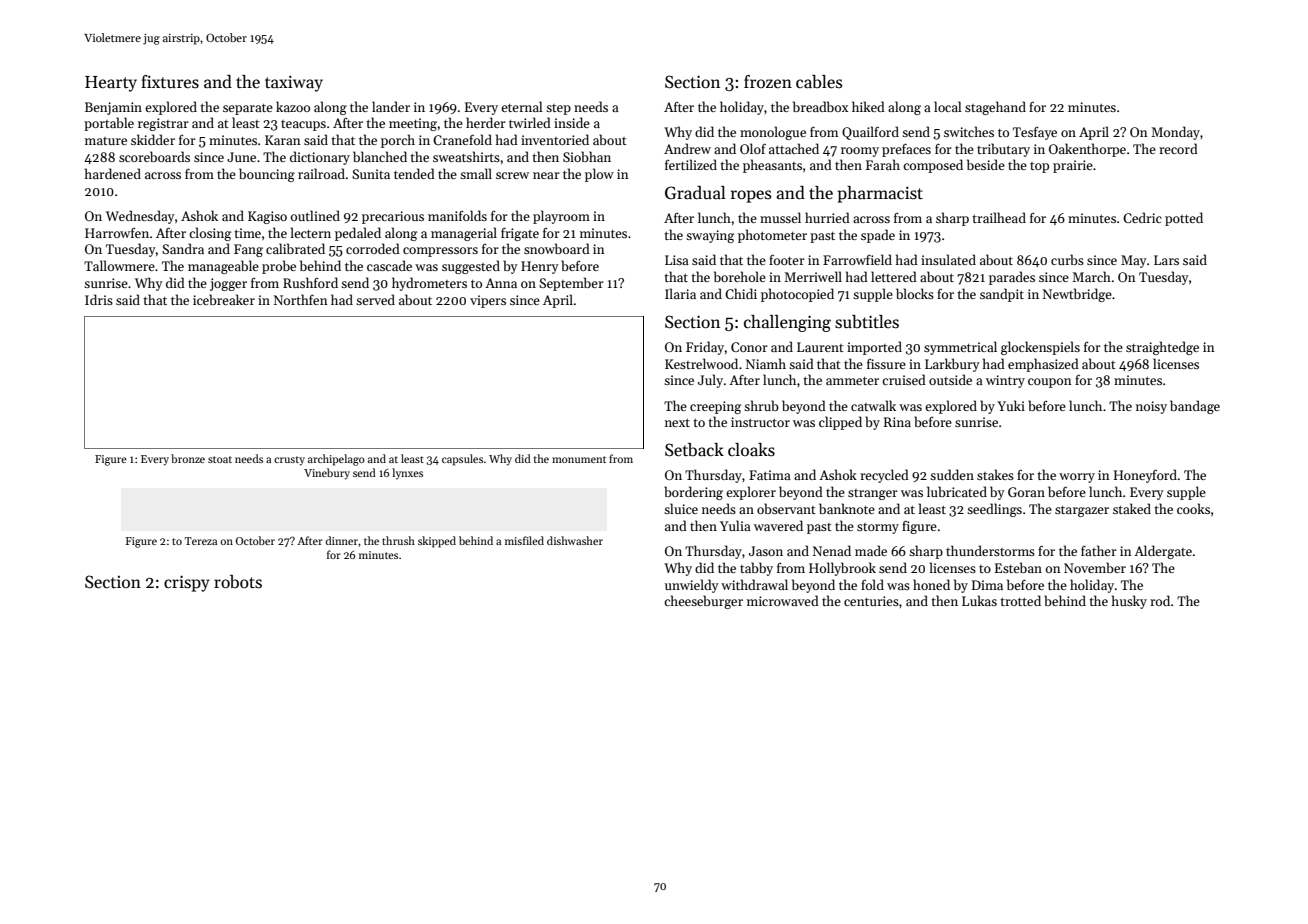 This document has height=924, width=1308. I want to click on thunderstorms, so click(990, 550).
